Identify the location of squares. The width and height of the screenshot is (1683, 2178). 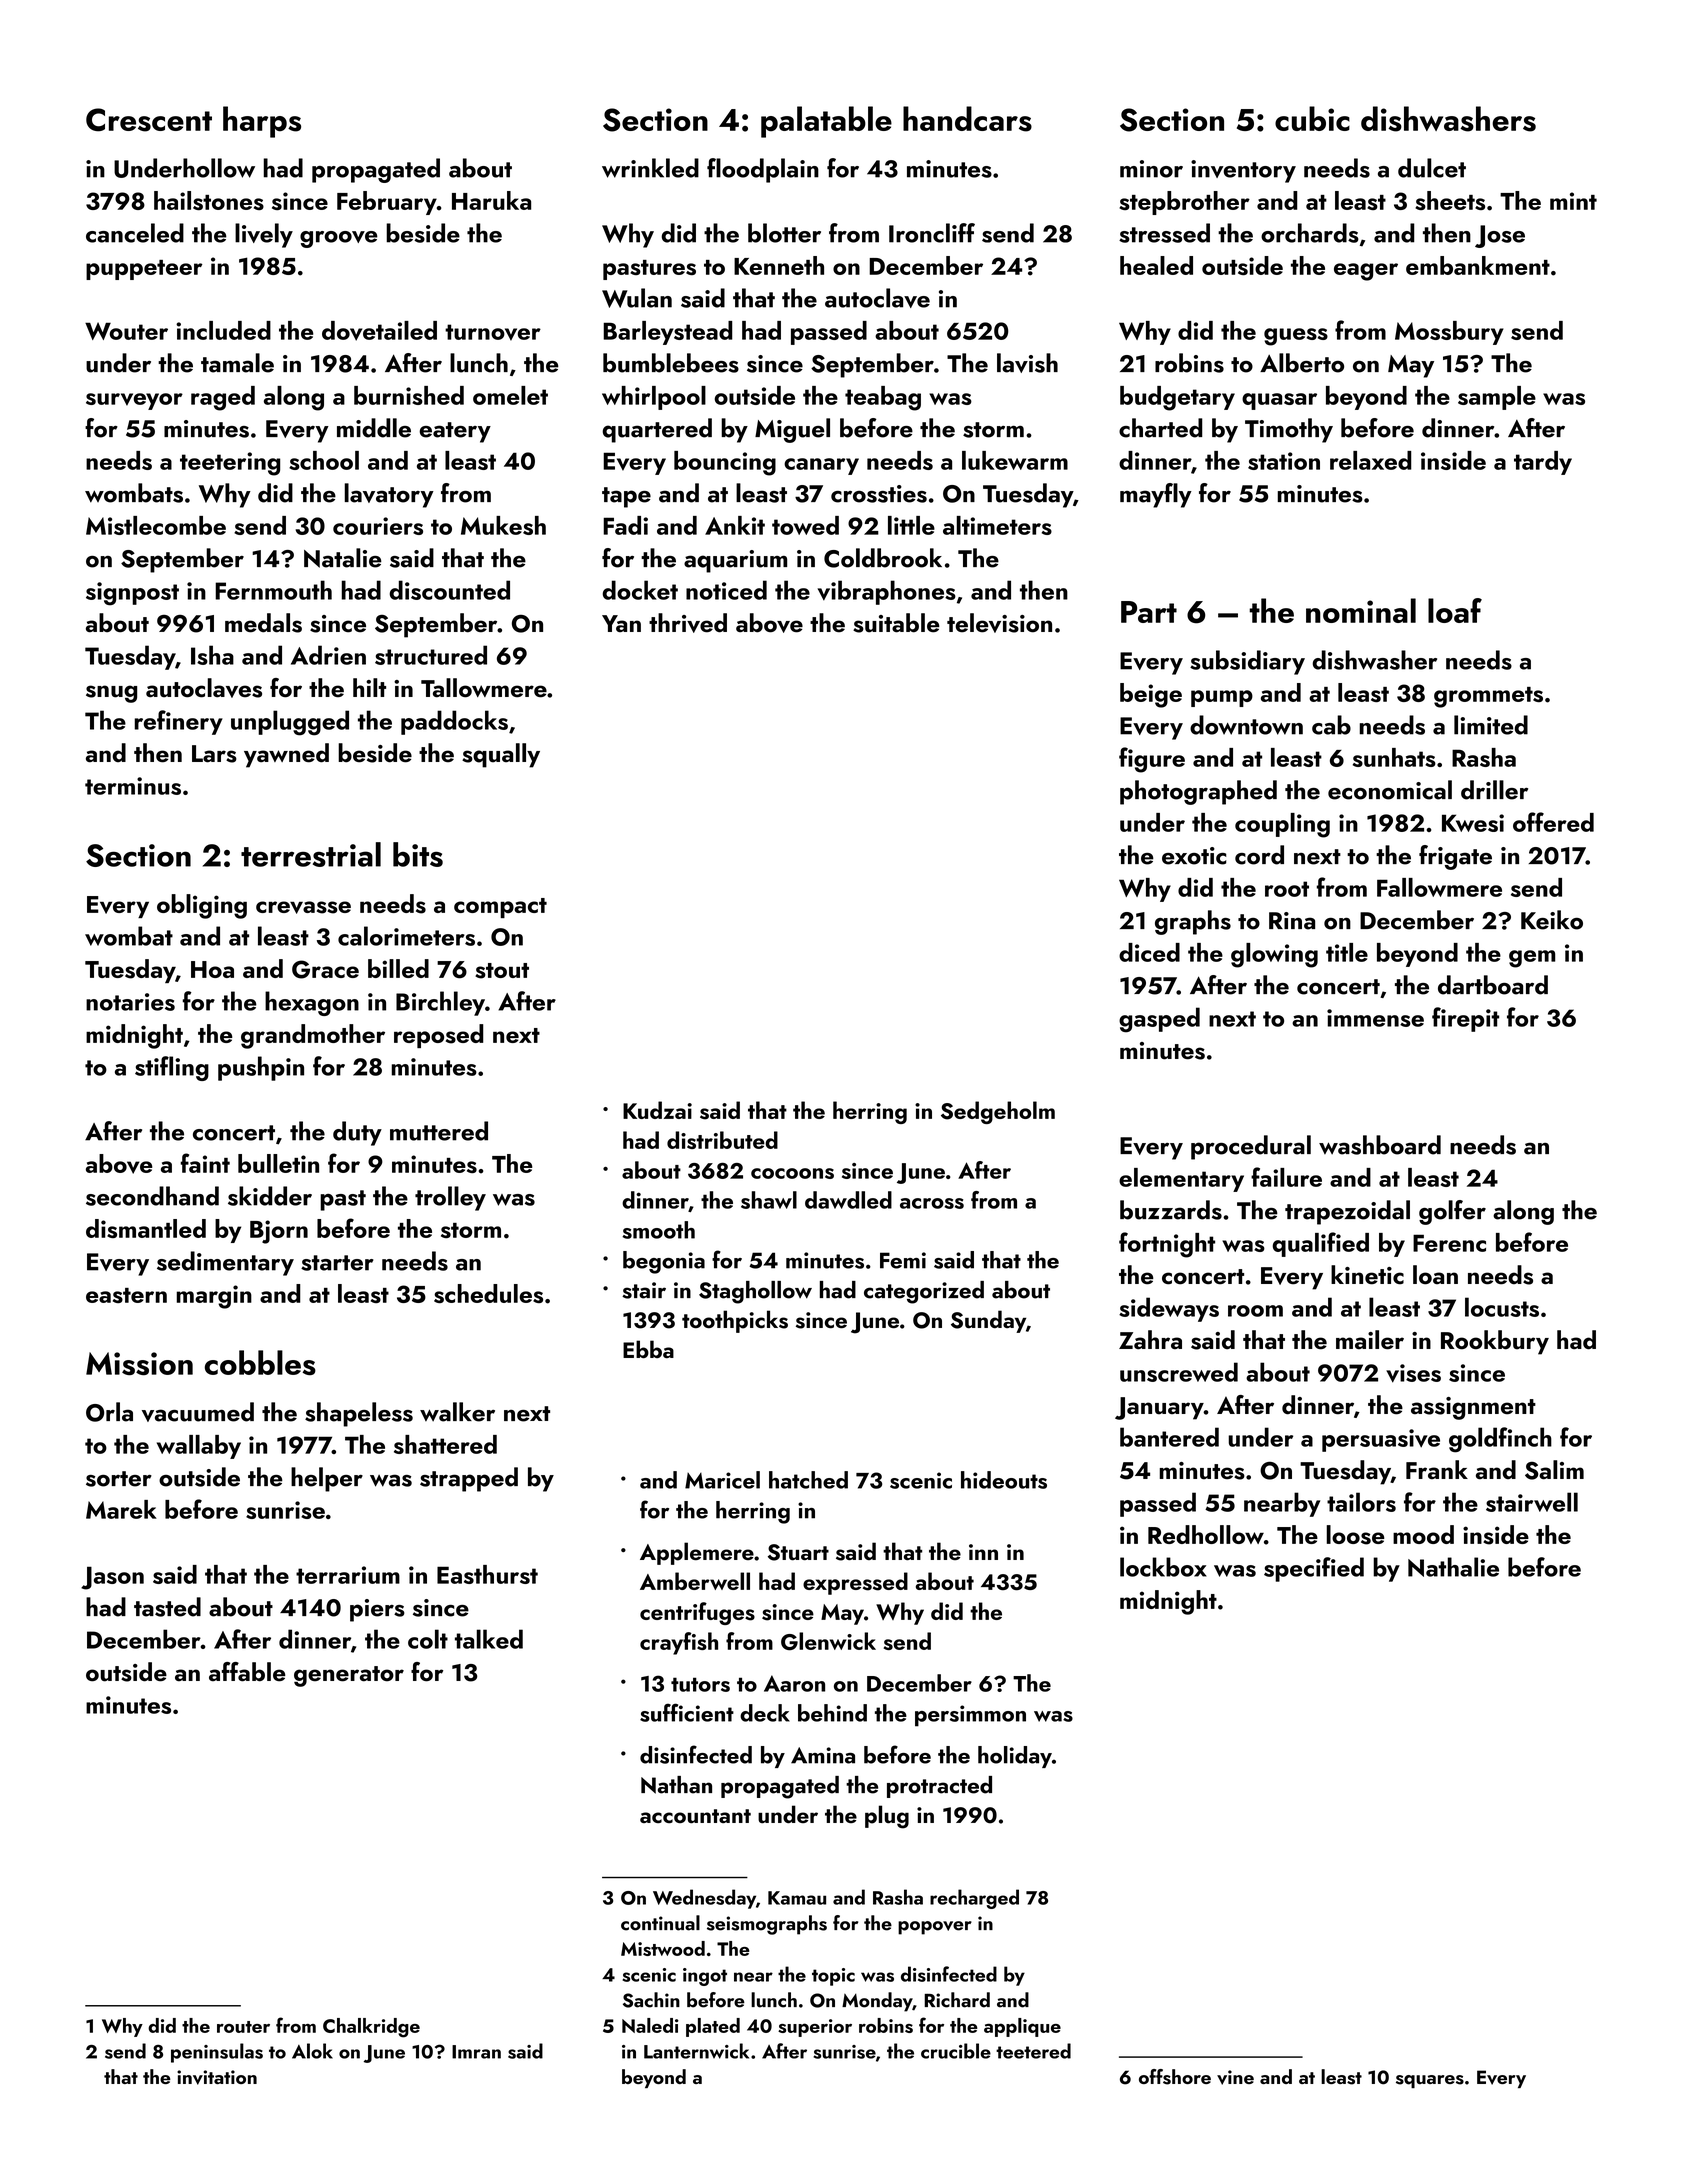
(1430, 2081).
